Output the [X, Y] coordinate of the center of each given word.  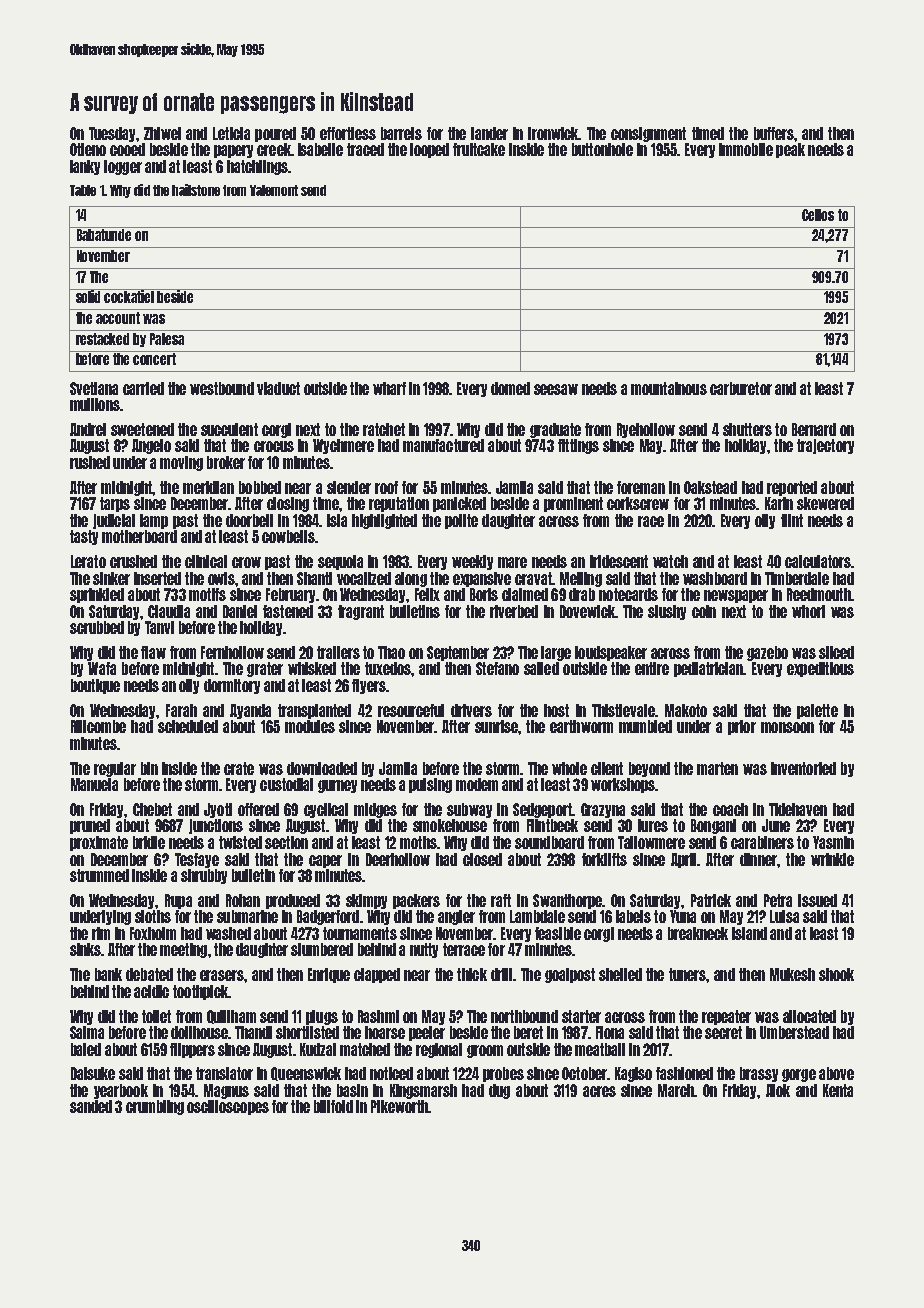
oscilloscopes [228, 1107]
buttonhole [602, 149]
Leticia [231, 133]
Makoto [686, 710]
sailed [541, 668]
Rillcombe [98, 726]
